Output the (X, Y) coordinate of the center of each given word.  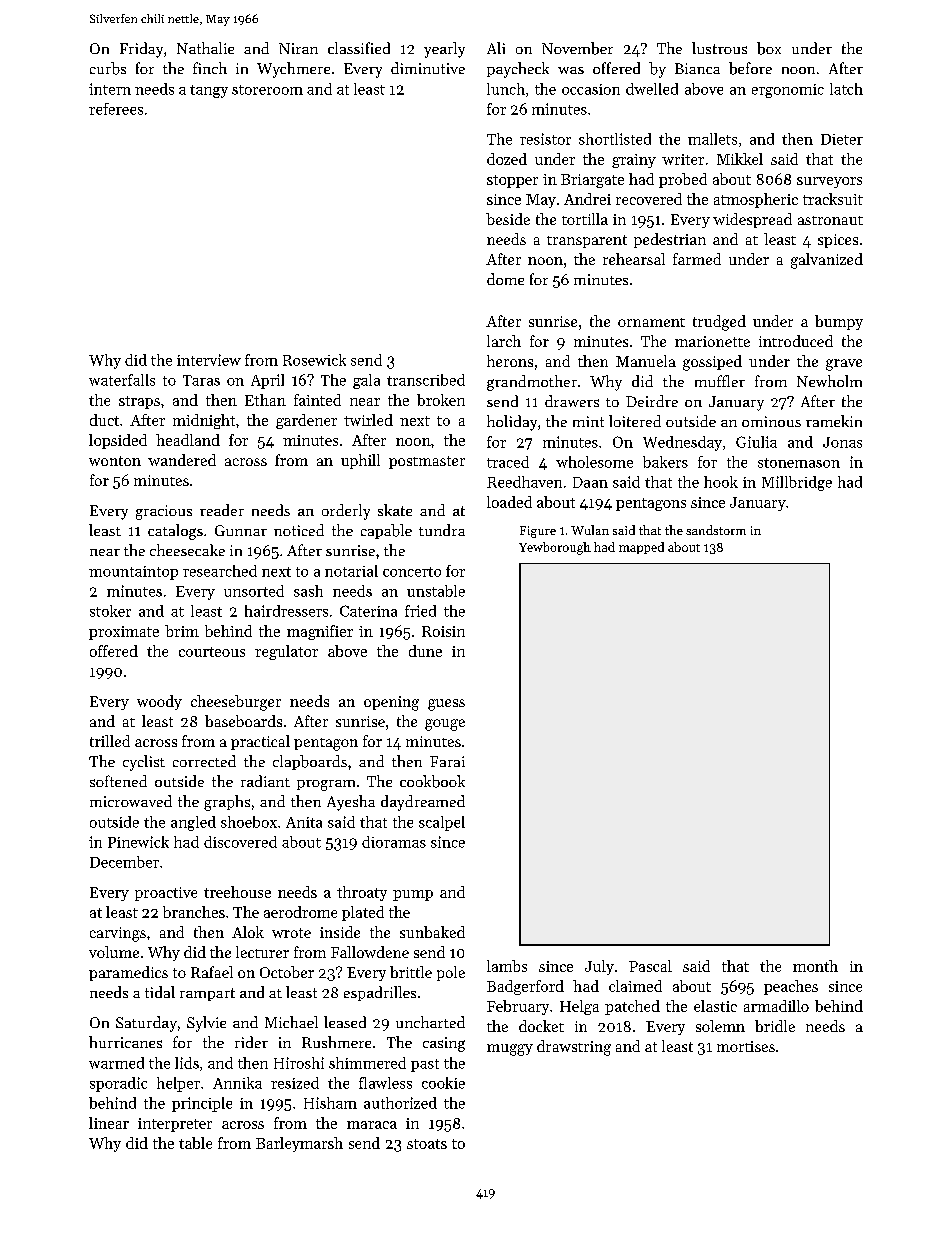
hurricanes (125, 1042)
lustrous (719, 48)
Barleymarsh (299, 1144)
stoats (427, 1144)
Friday (141, 50)
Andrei (587, 199)
